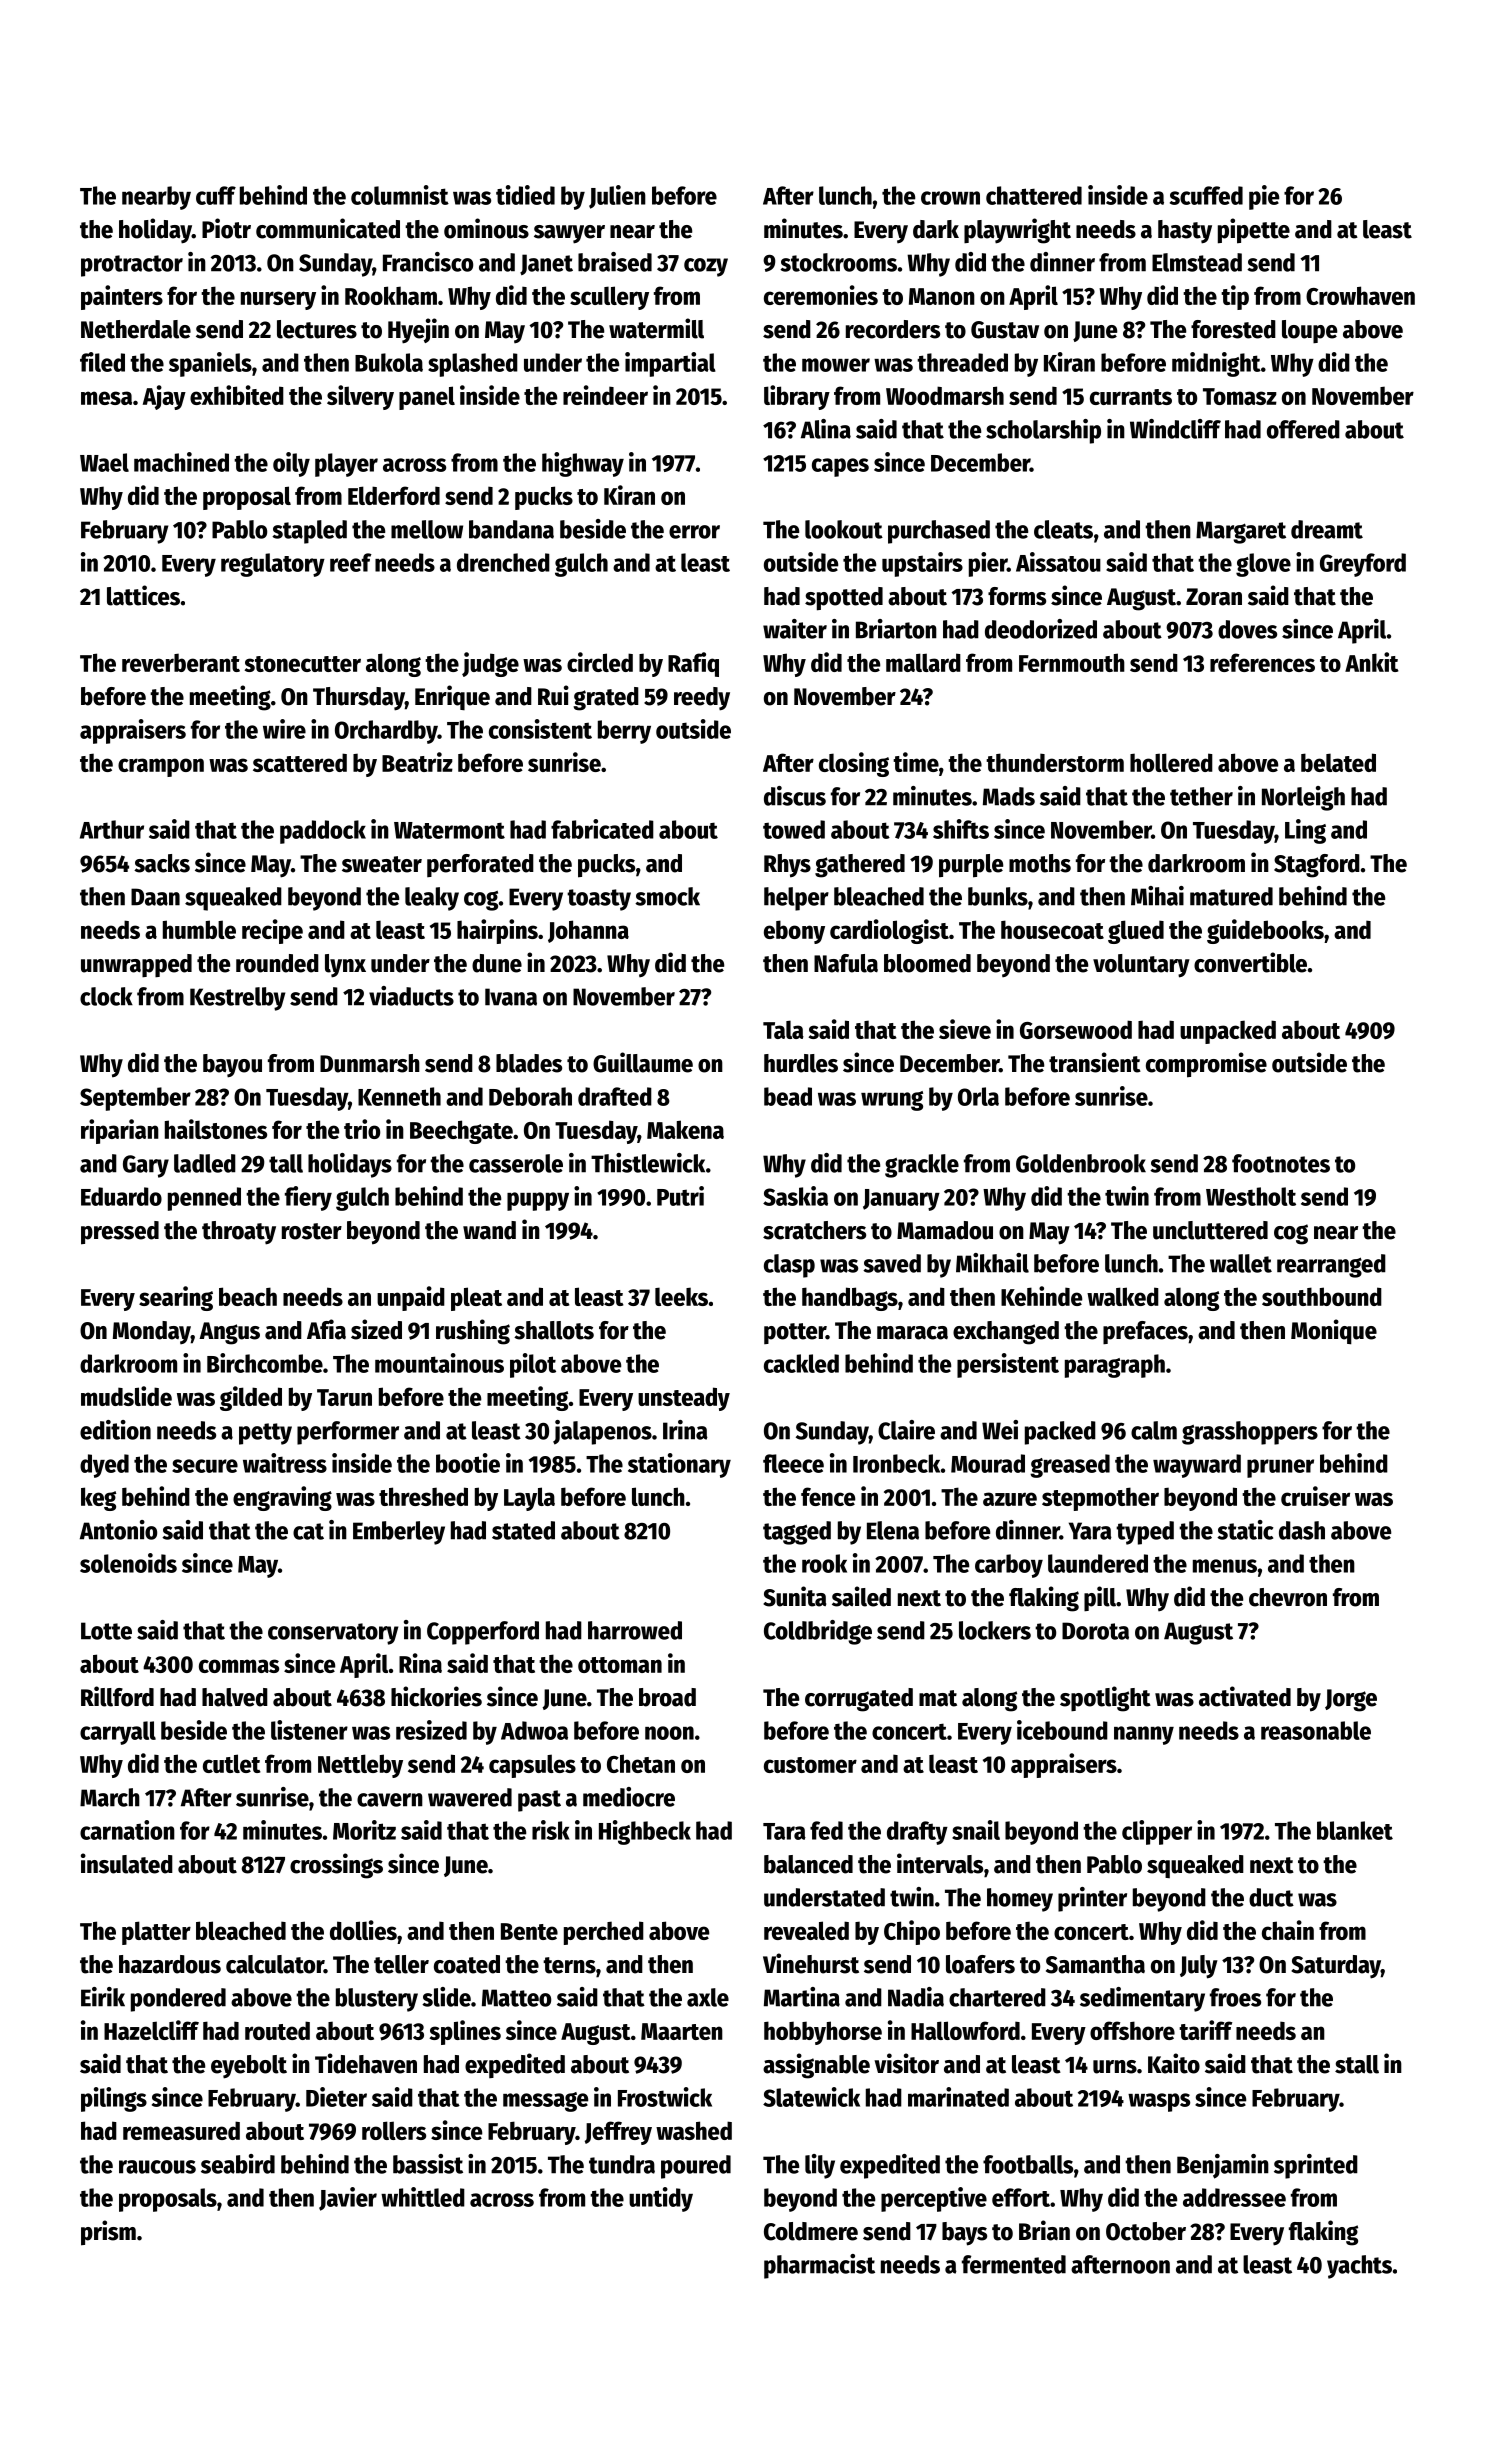 Image resolution: width=1496 pixels, height=2464 pixels. I want to click on bayou, so click(232, 1066).
